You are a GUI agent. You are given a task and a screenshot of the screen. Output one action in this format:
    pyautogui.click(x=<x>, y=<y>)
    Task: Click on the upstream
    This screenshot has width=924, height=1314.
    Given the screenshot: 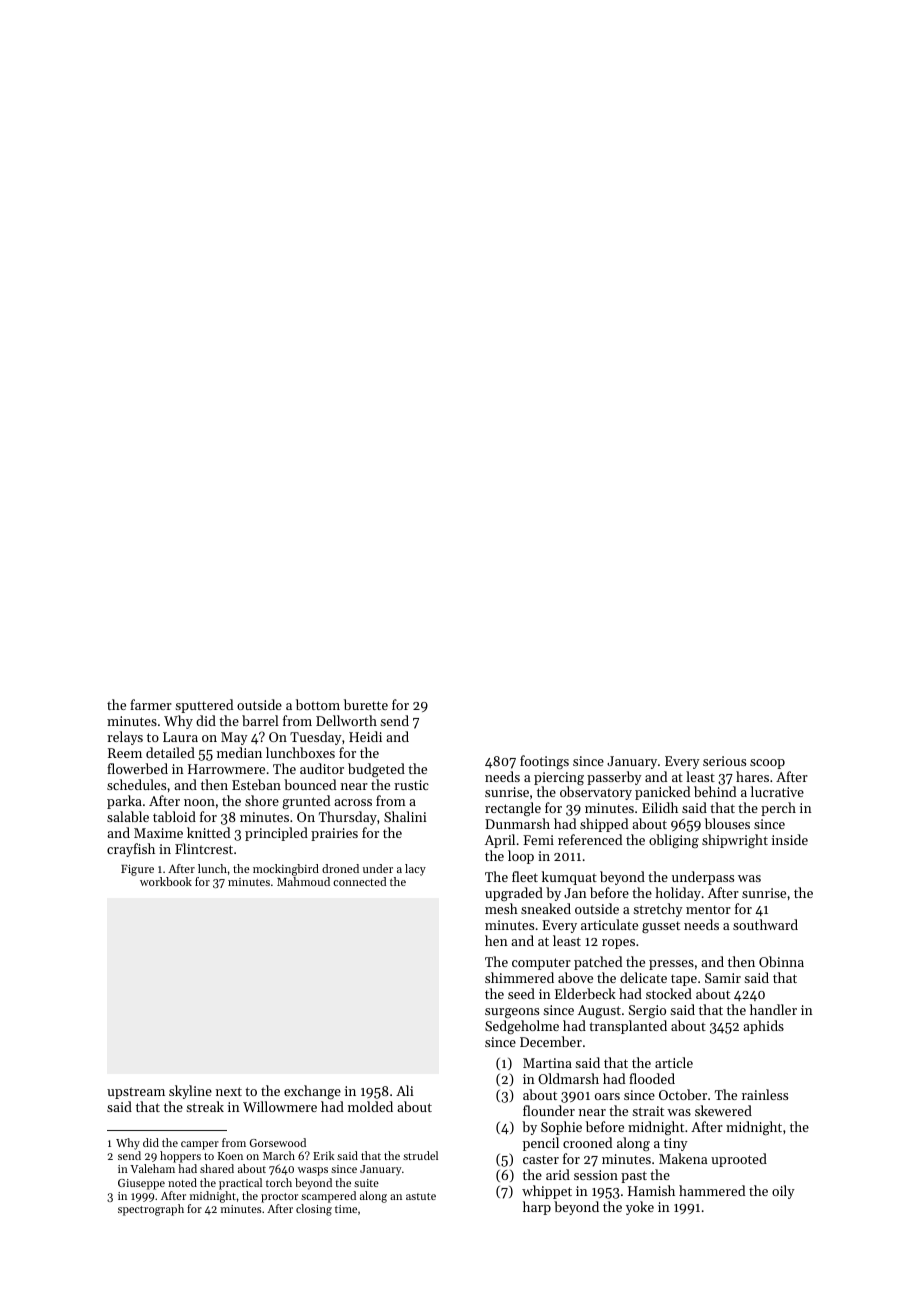 What is the action you would take?
    pyautogui.click(x=136, y=1093)
